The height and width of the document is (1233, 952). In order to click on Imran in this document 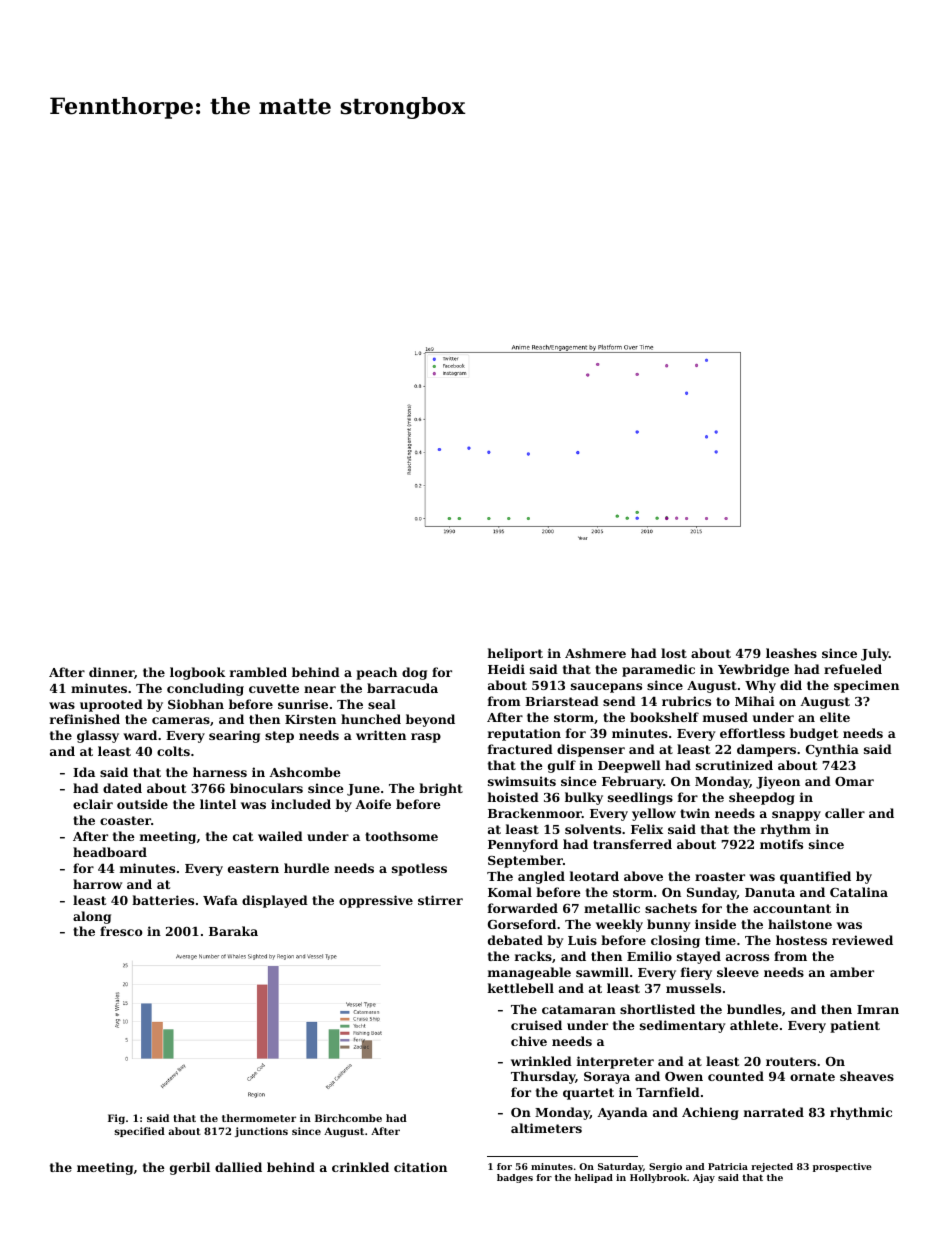, I will do `click(878, 1009)`.
